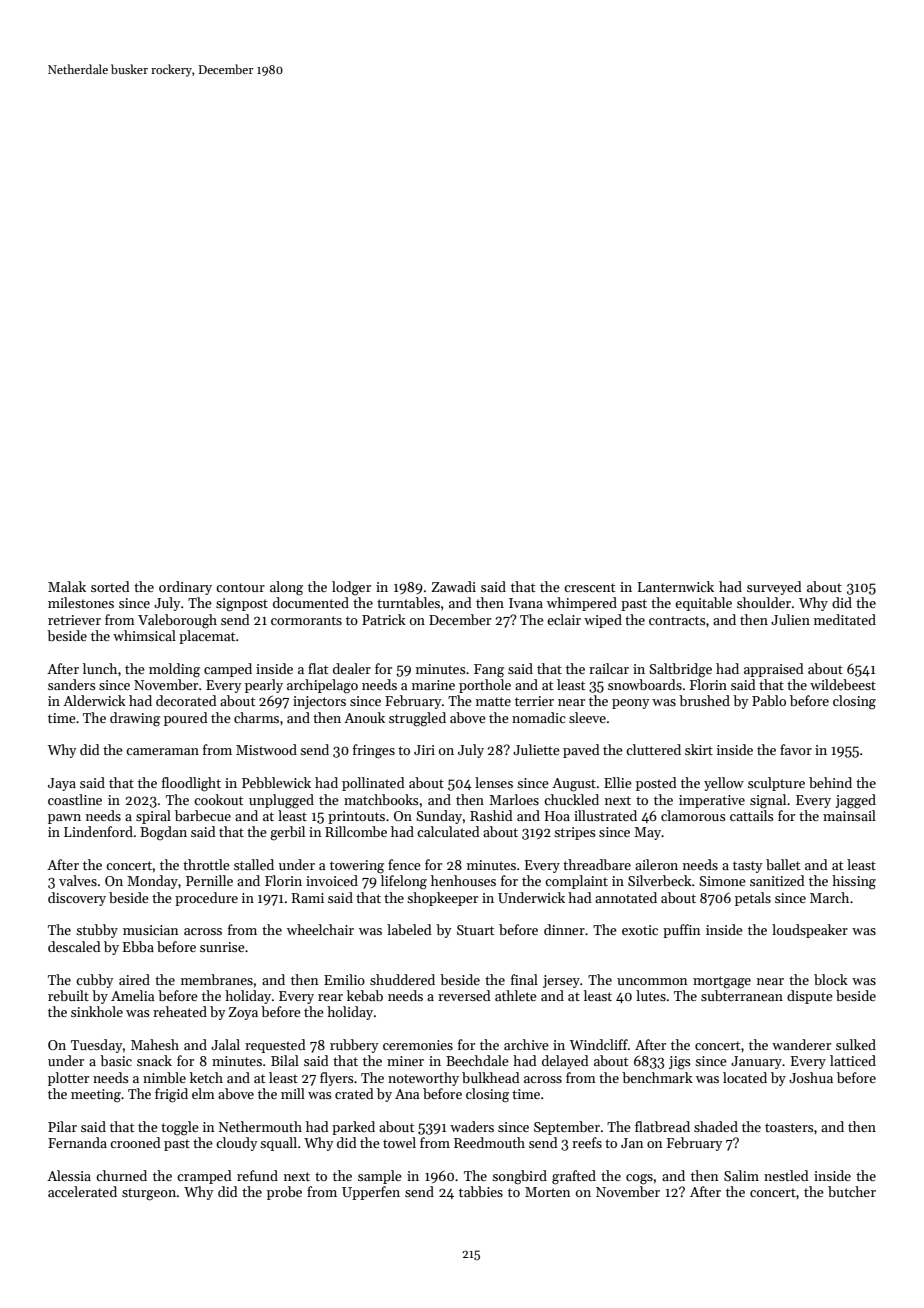 The image size is (924, 1308). Describe the element at coordinates (144, 635) in the document. I see `whimsical` at that location.
